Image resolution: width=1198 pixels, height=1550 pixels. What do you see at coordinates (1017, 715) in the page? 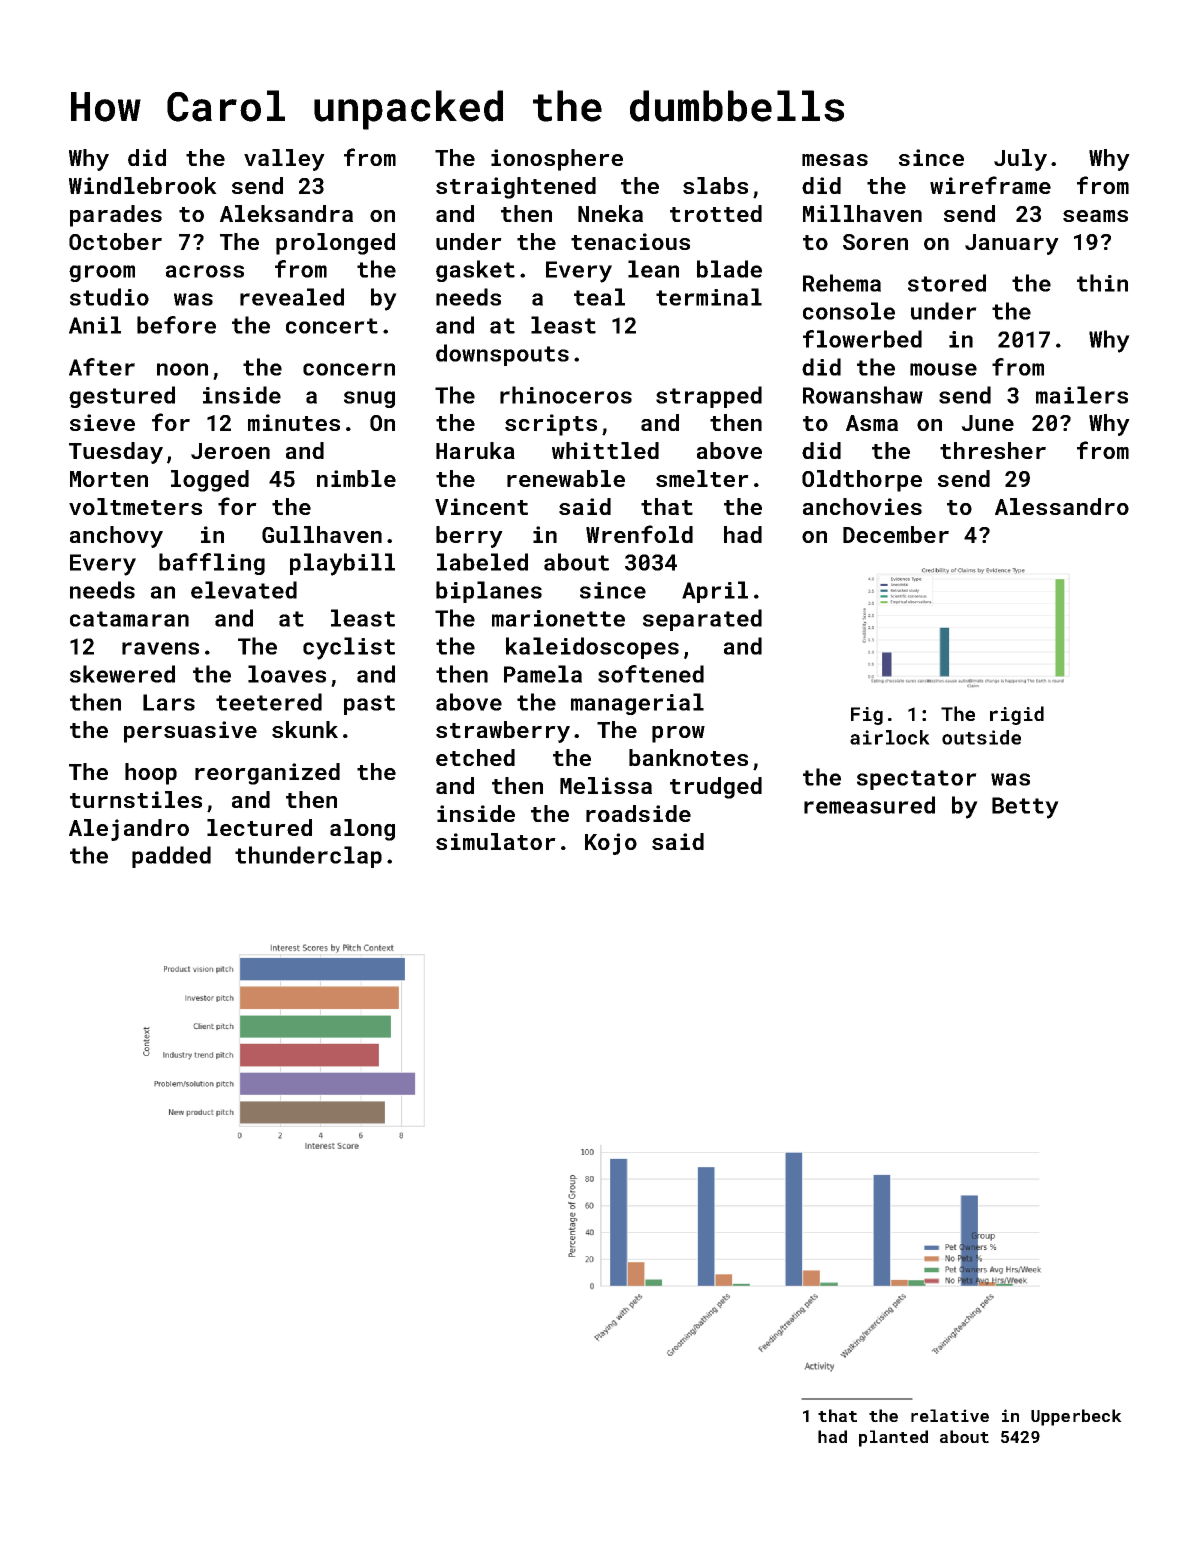
I see `rigid` at bounding box center [1017, 715].
